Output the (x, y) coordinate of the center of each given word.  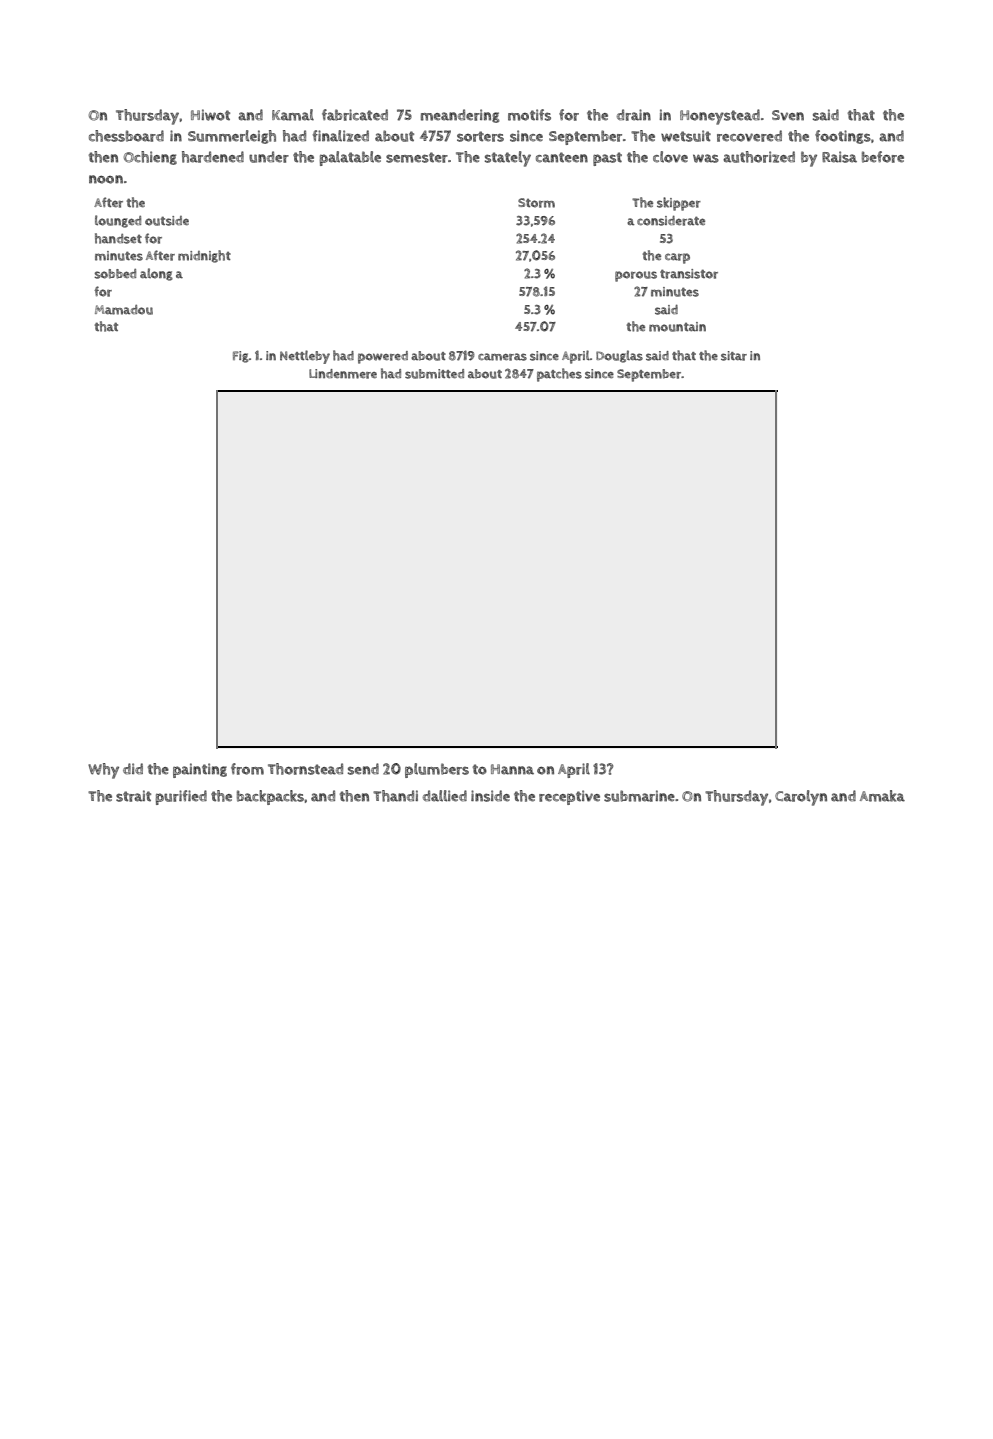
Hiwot (210, 115)
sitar (734, 356)
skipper (679, 204)
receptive (569, 797)
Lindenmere (343, 374)
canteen (562, 157)
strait (133, 796)
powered (383, 357)
